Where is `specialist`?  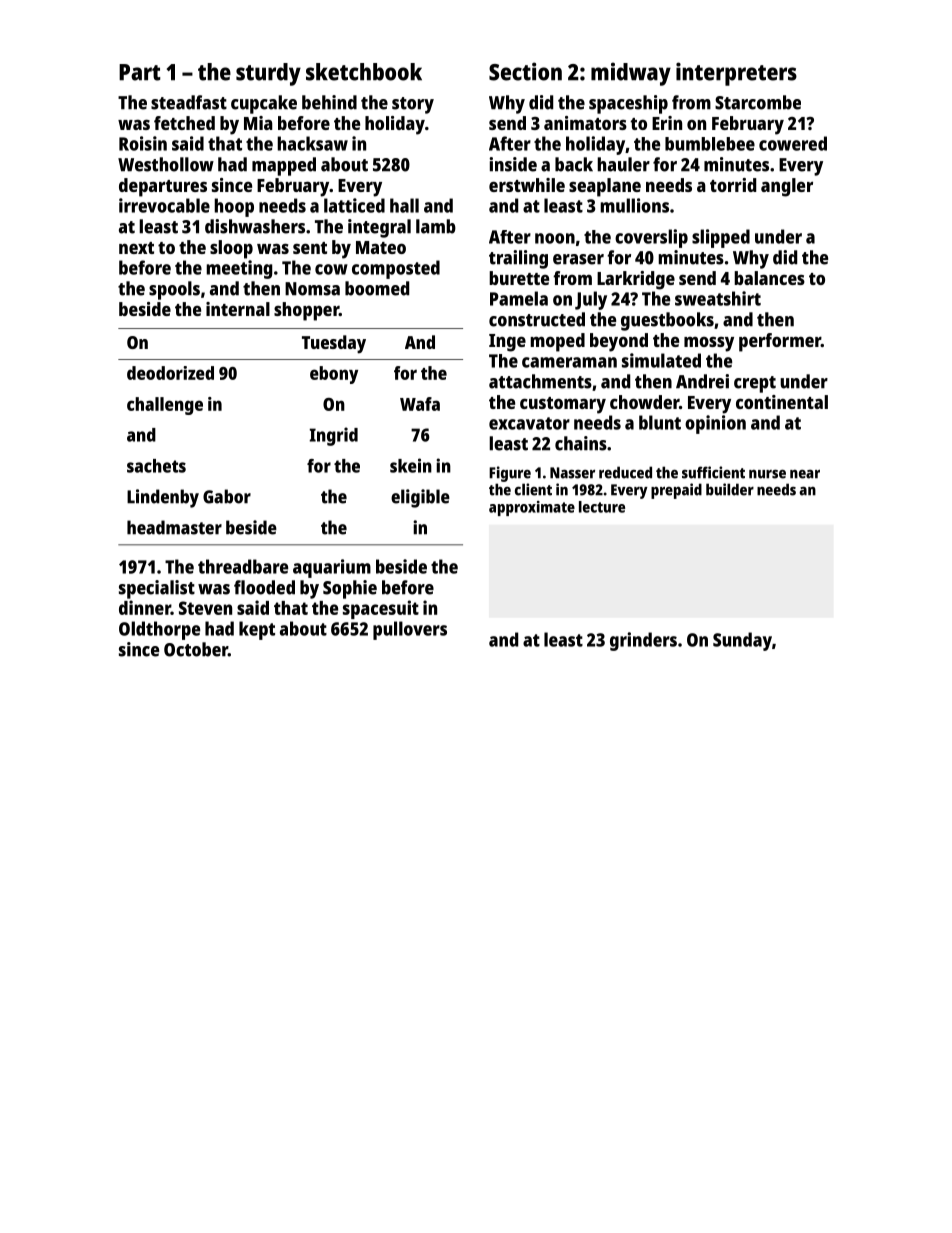
specialist is located at coordinates (157, 589).
